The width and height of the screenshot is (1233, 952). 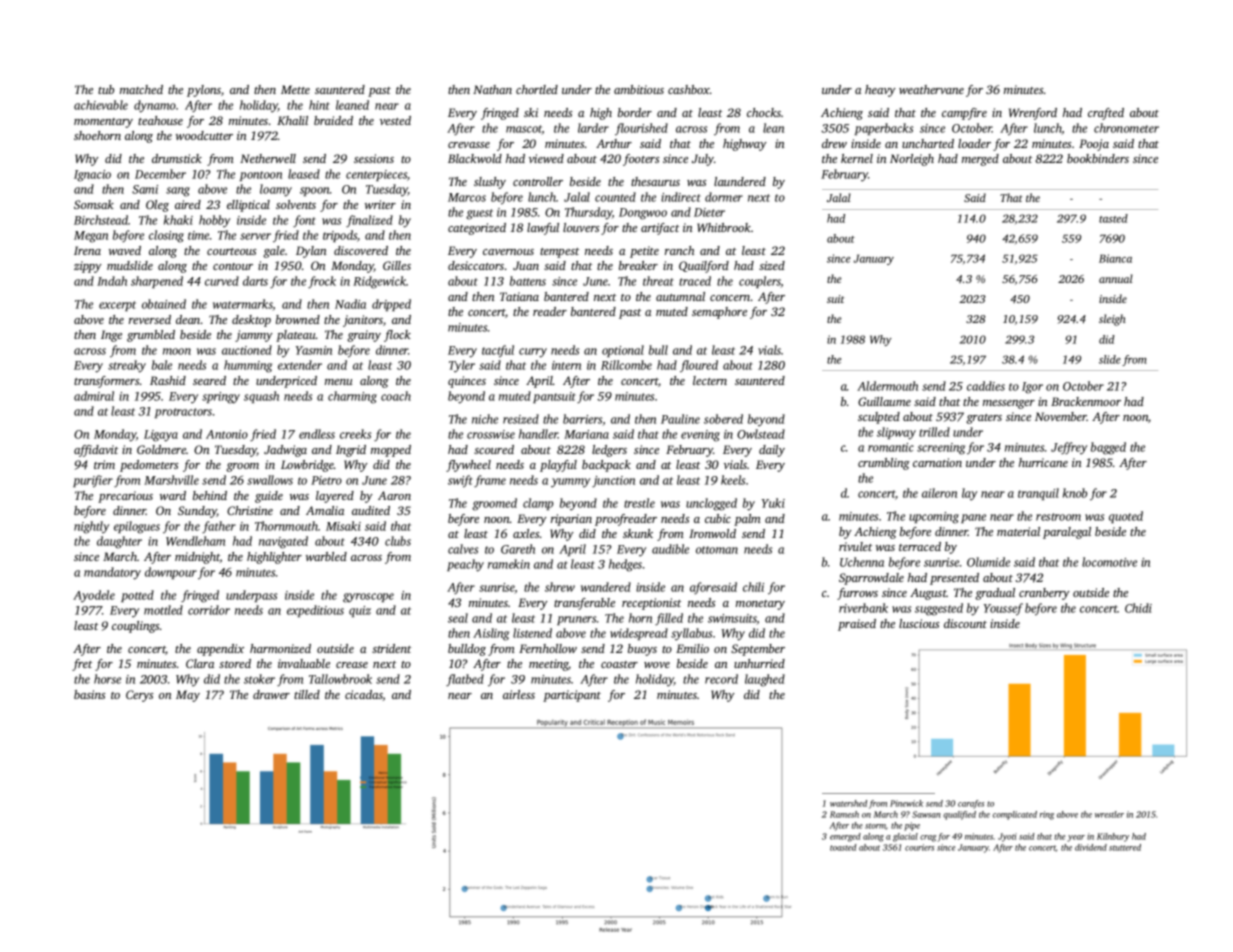 What do you see at coordinates (912, 160) in the screenshot?
I see `Norleigh` at bounding box center [912, 160].
